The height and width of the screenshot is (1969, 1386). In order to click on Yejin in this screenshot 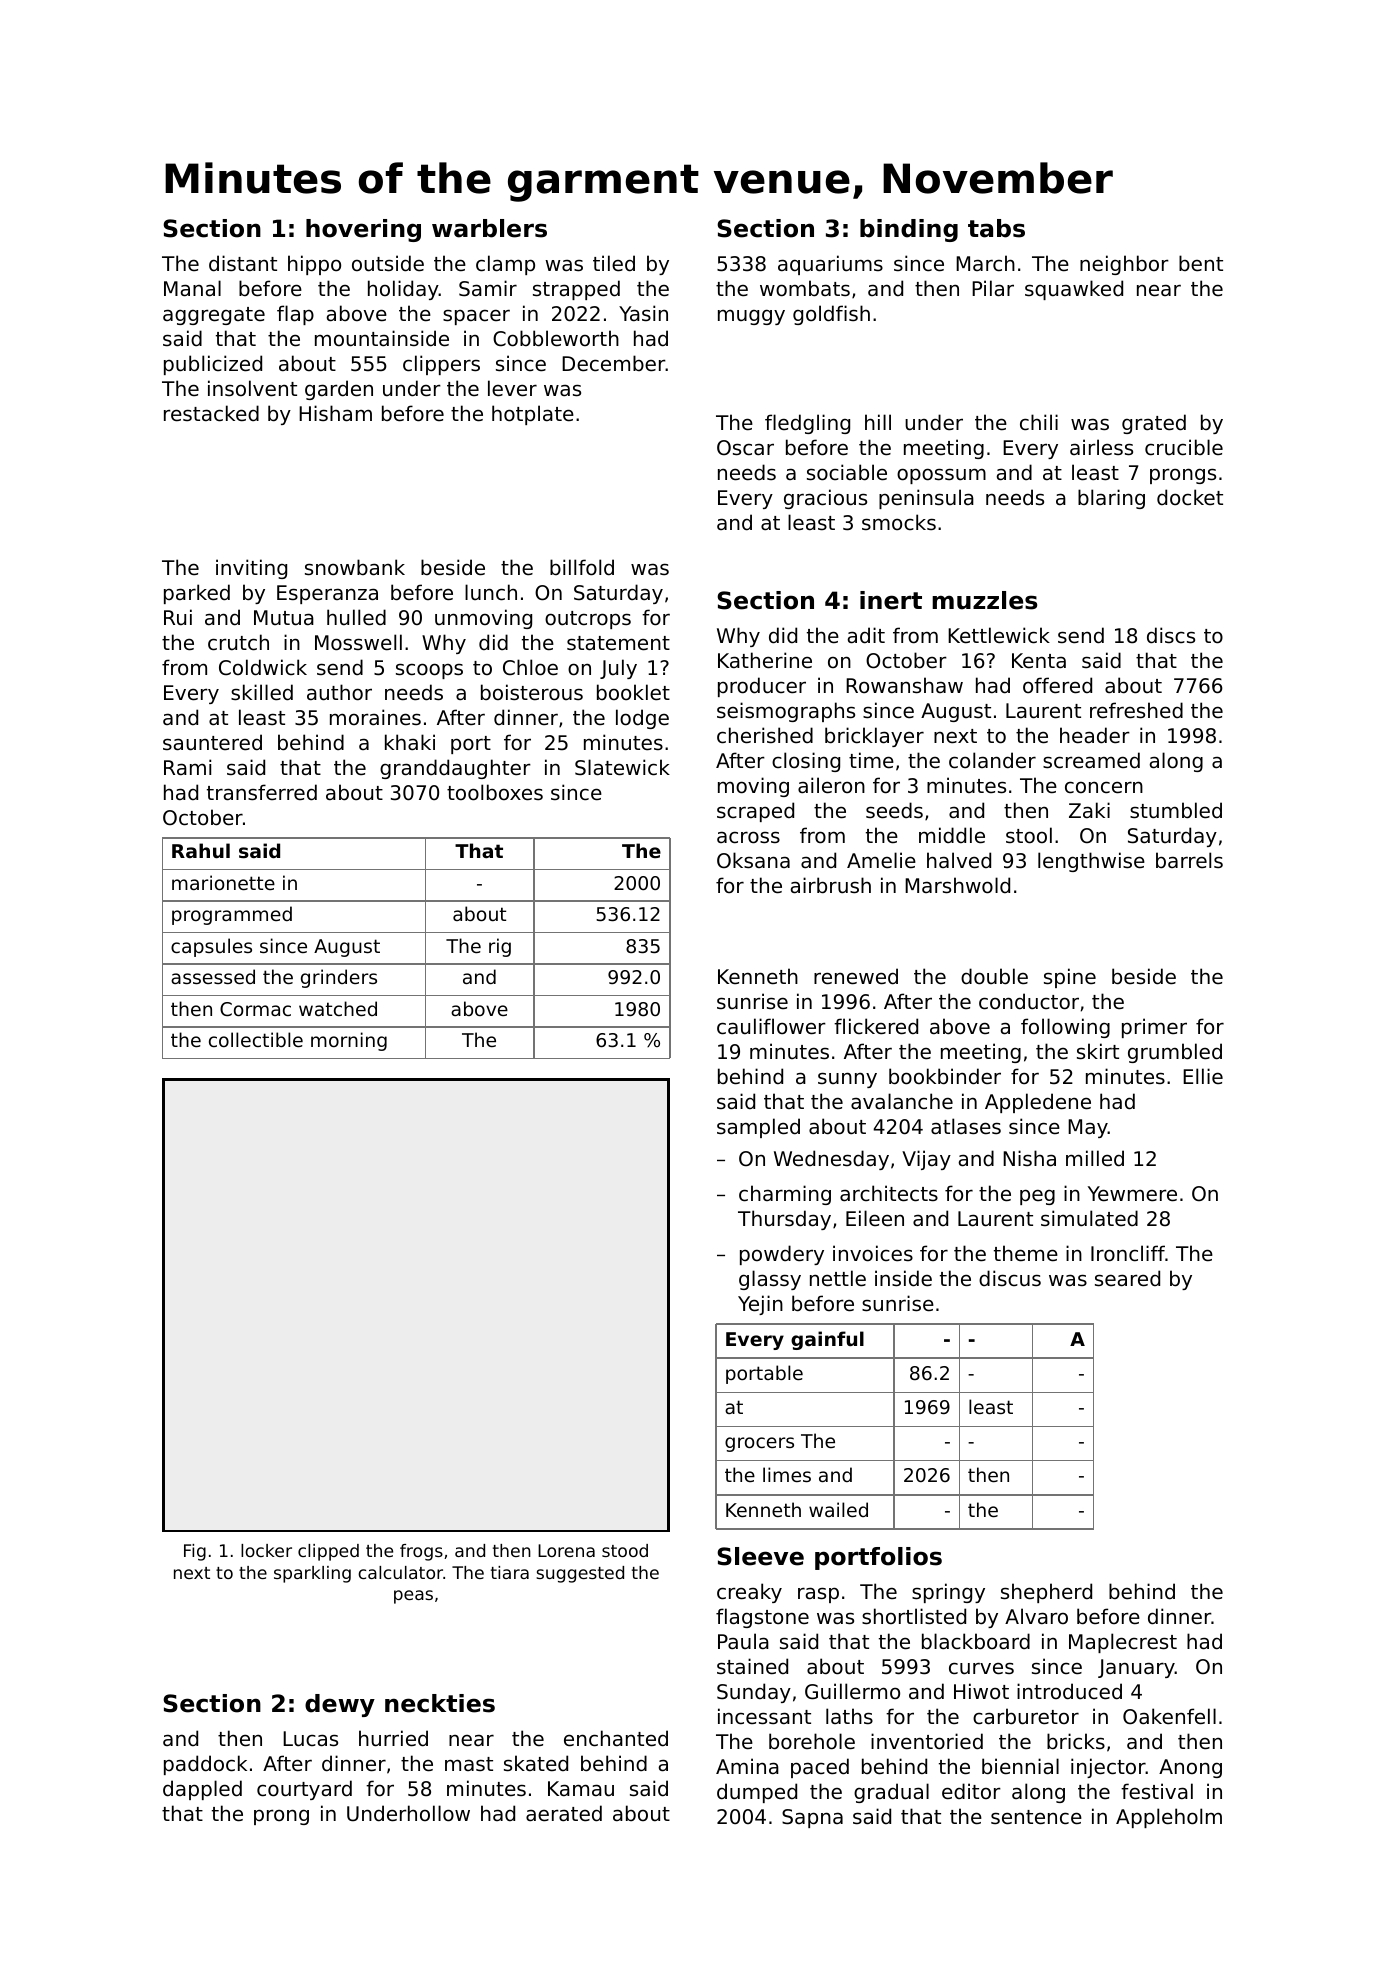, I will do `click(760, 1305)`.
